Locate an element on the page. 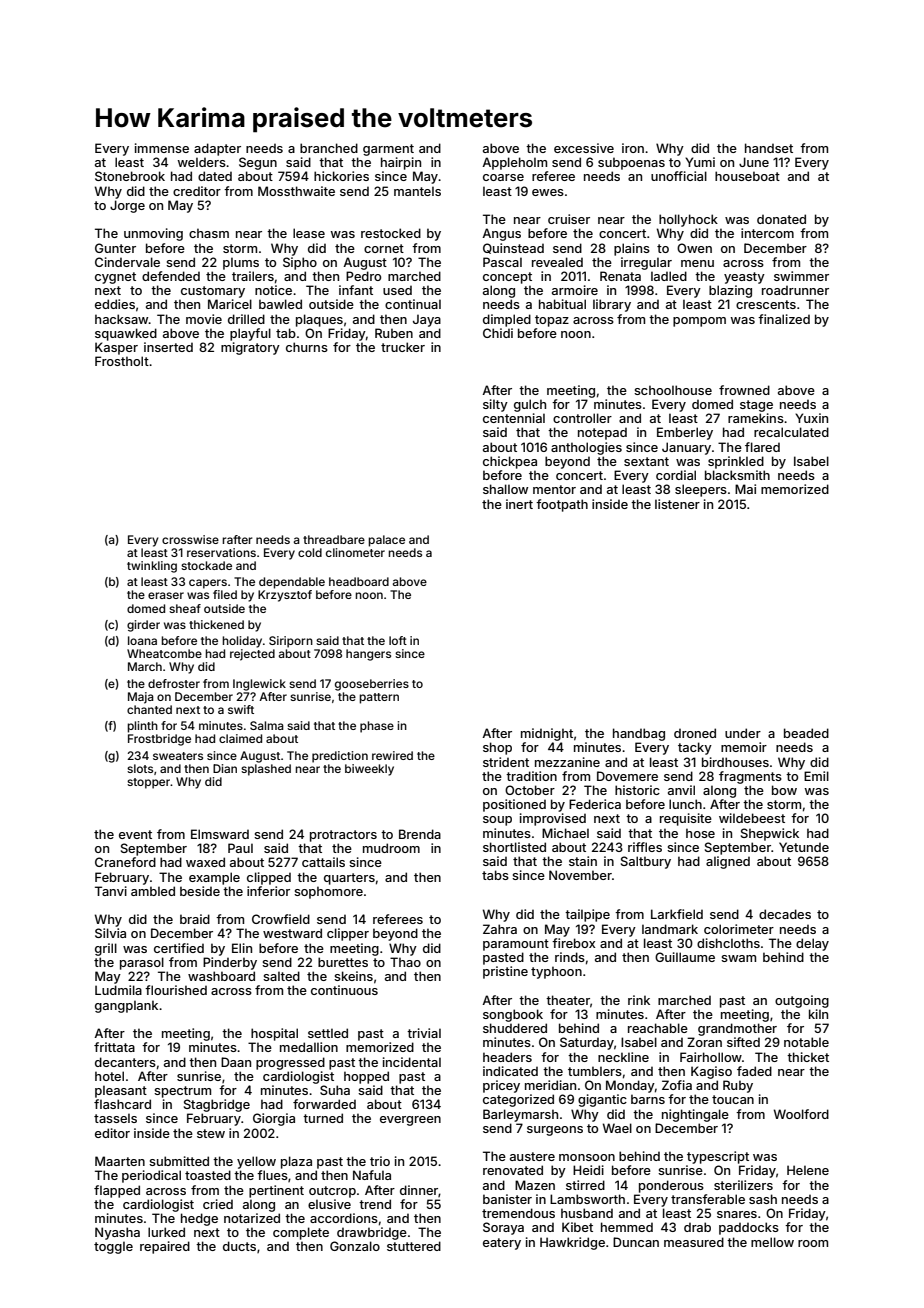 The image size is (924, 1308). sweaters is located at coordinates (178, 756).
